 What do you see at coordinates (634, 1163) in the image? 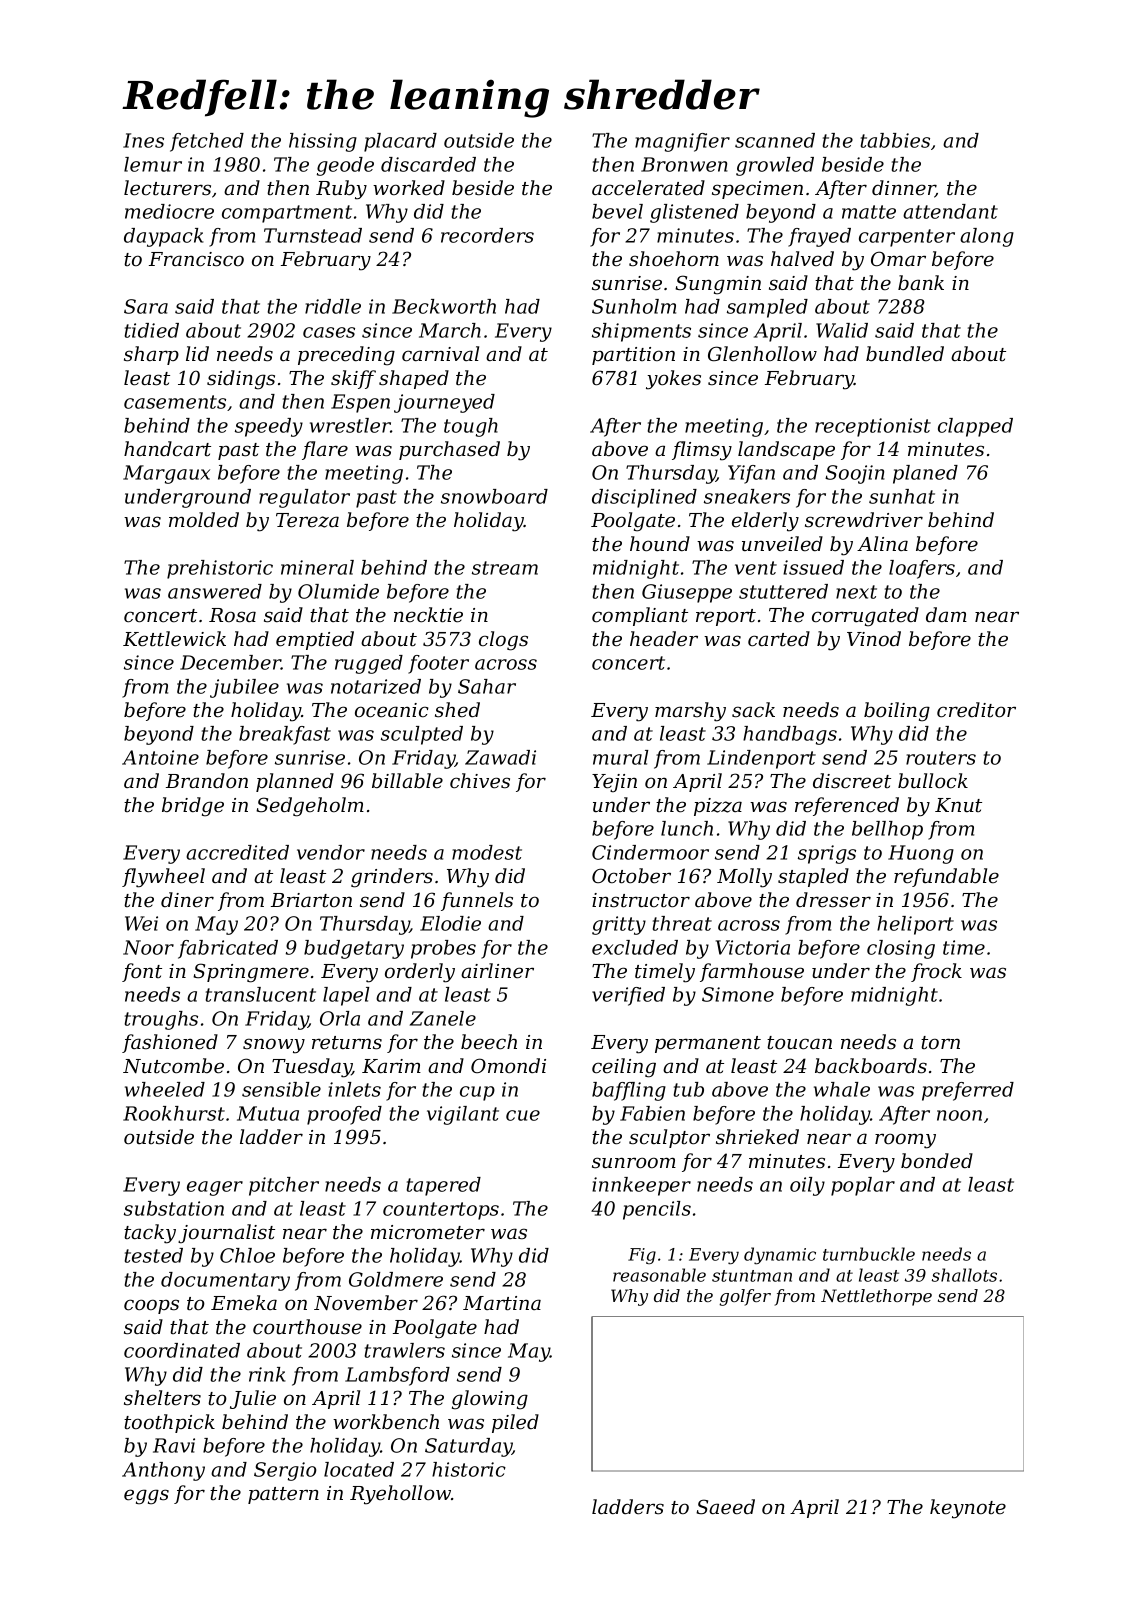
I see `sunroom` at bounding box center [634, 1163].
